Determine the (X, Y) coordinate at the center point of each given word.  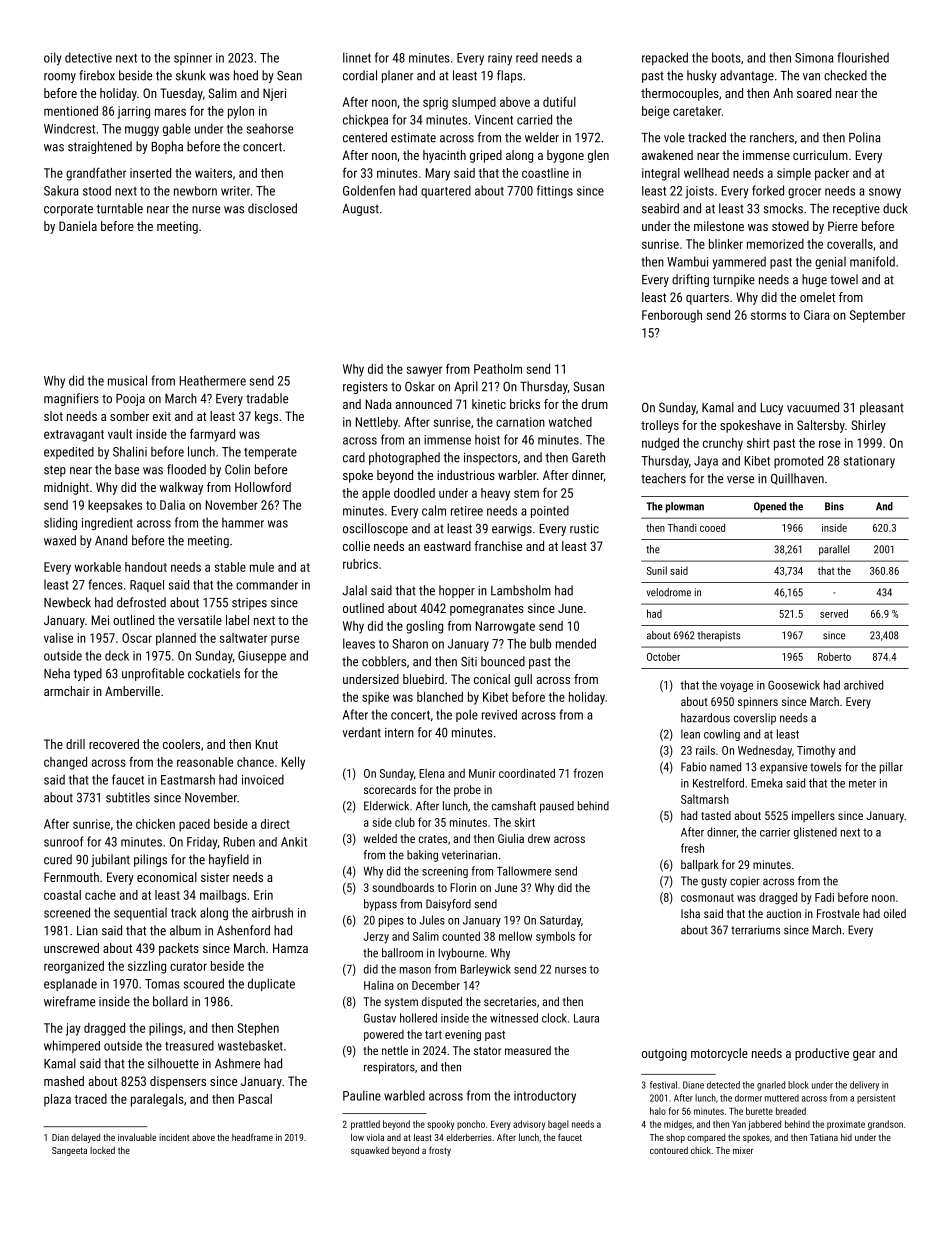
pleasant (882, 408)
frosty (440, 1151)
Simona (814, 58)
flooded (186, 469)
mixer (743, 1150)
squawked (370, 1151)
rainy (500, 59)
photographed (404, 458)
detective (88, 57)
